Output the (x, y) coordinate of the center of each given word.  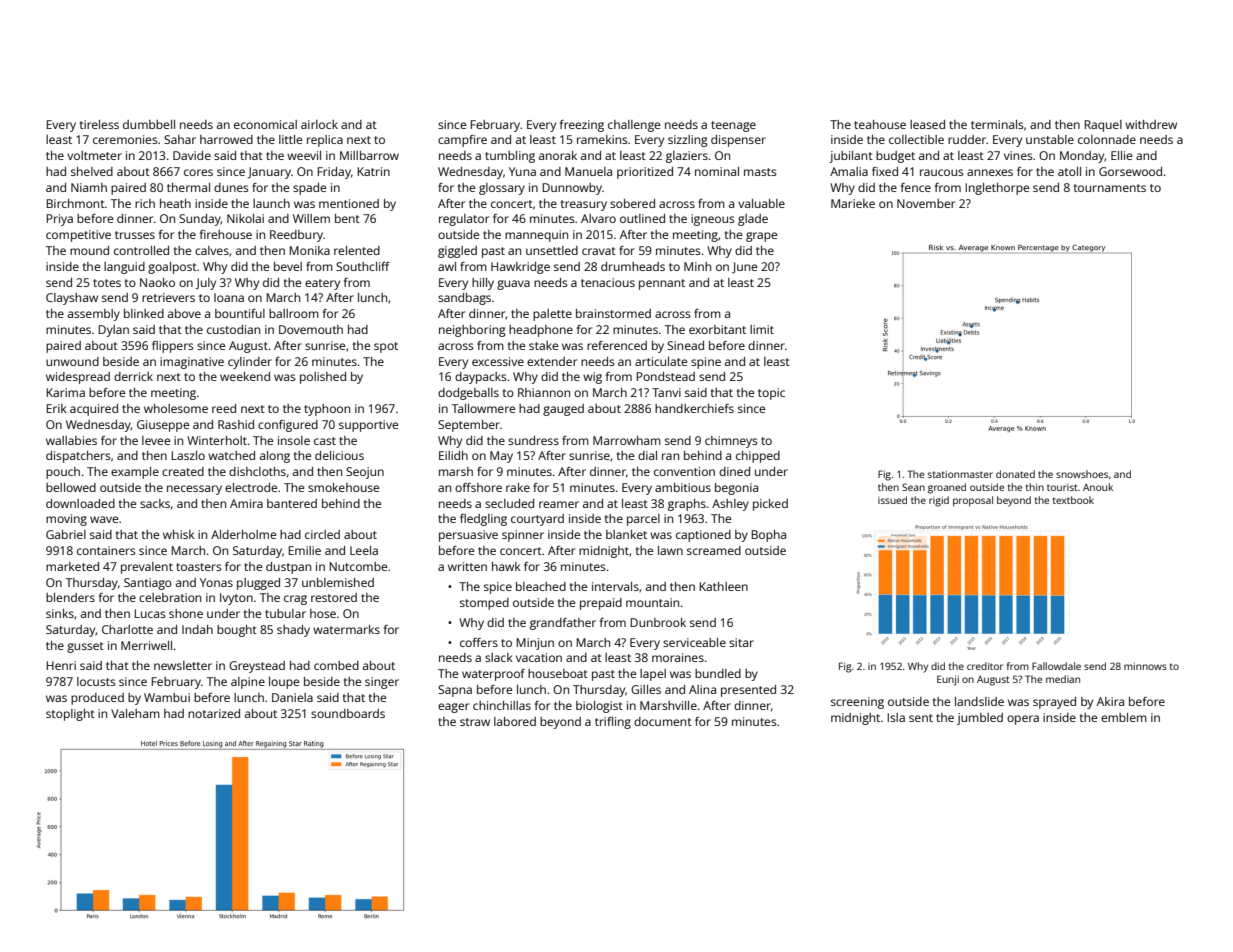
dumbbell (149, 124)
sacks (155, 503)
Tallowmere (483, 408)
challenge (634, 126)
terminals (997, 124)
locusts (96, 681)
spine (706, 363)
